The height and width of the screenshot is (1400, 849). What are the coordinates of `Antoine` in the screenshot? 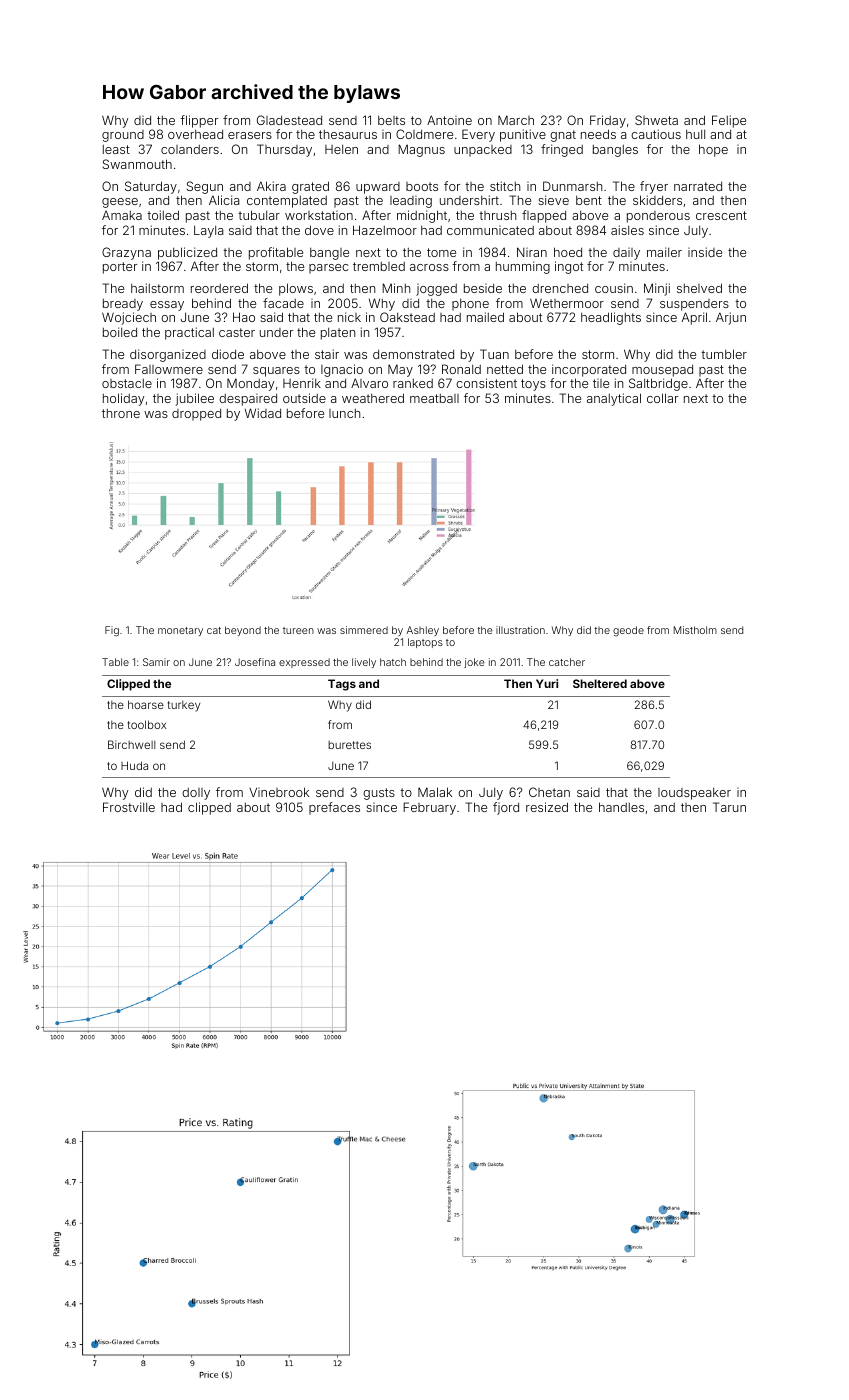 It's located at (449, 120).
